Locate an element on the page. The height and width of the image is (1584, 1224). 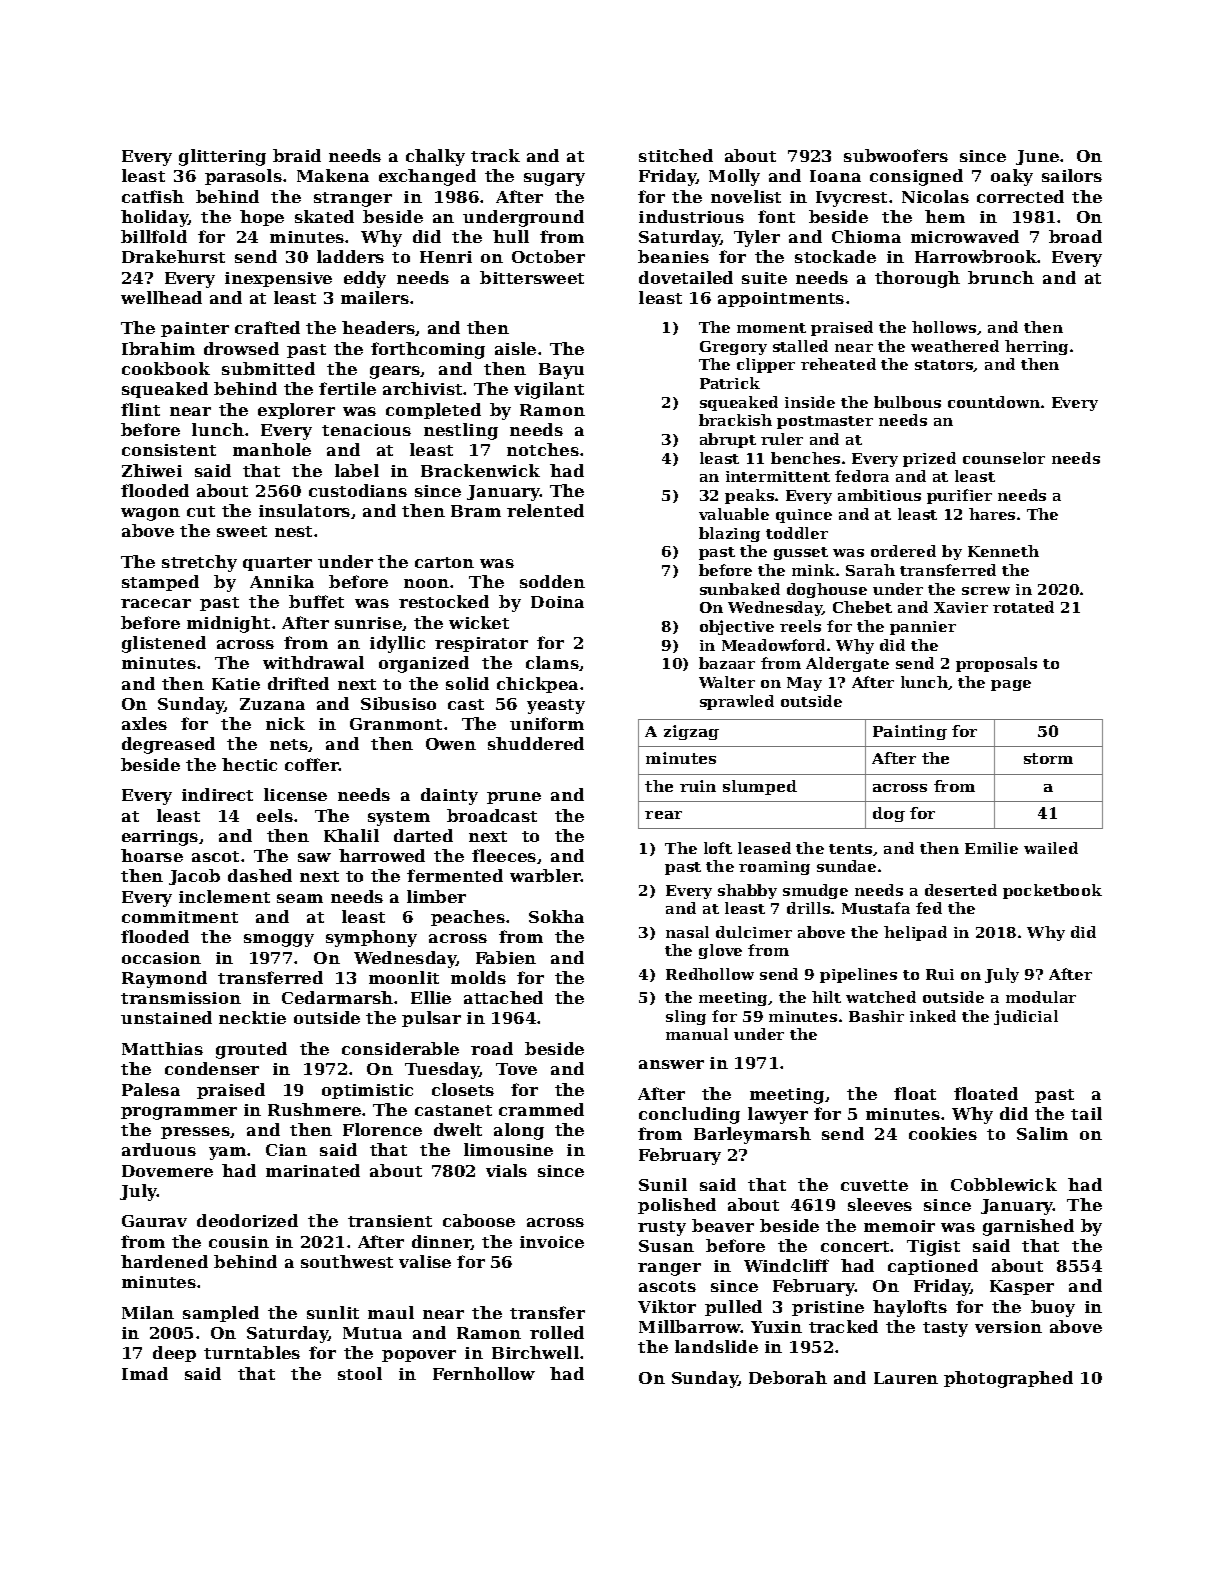
nasal is located at coordinates (687, 932).
